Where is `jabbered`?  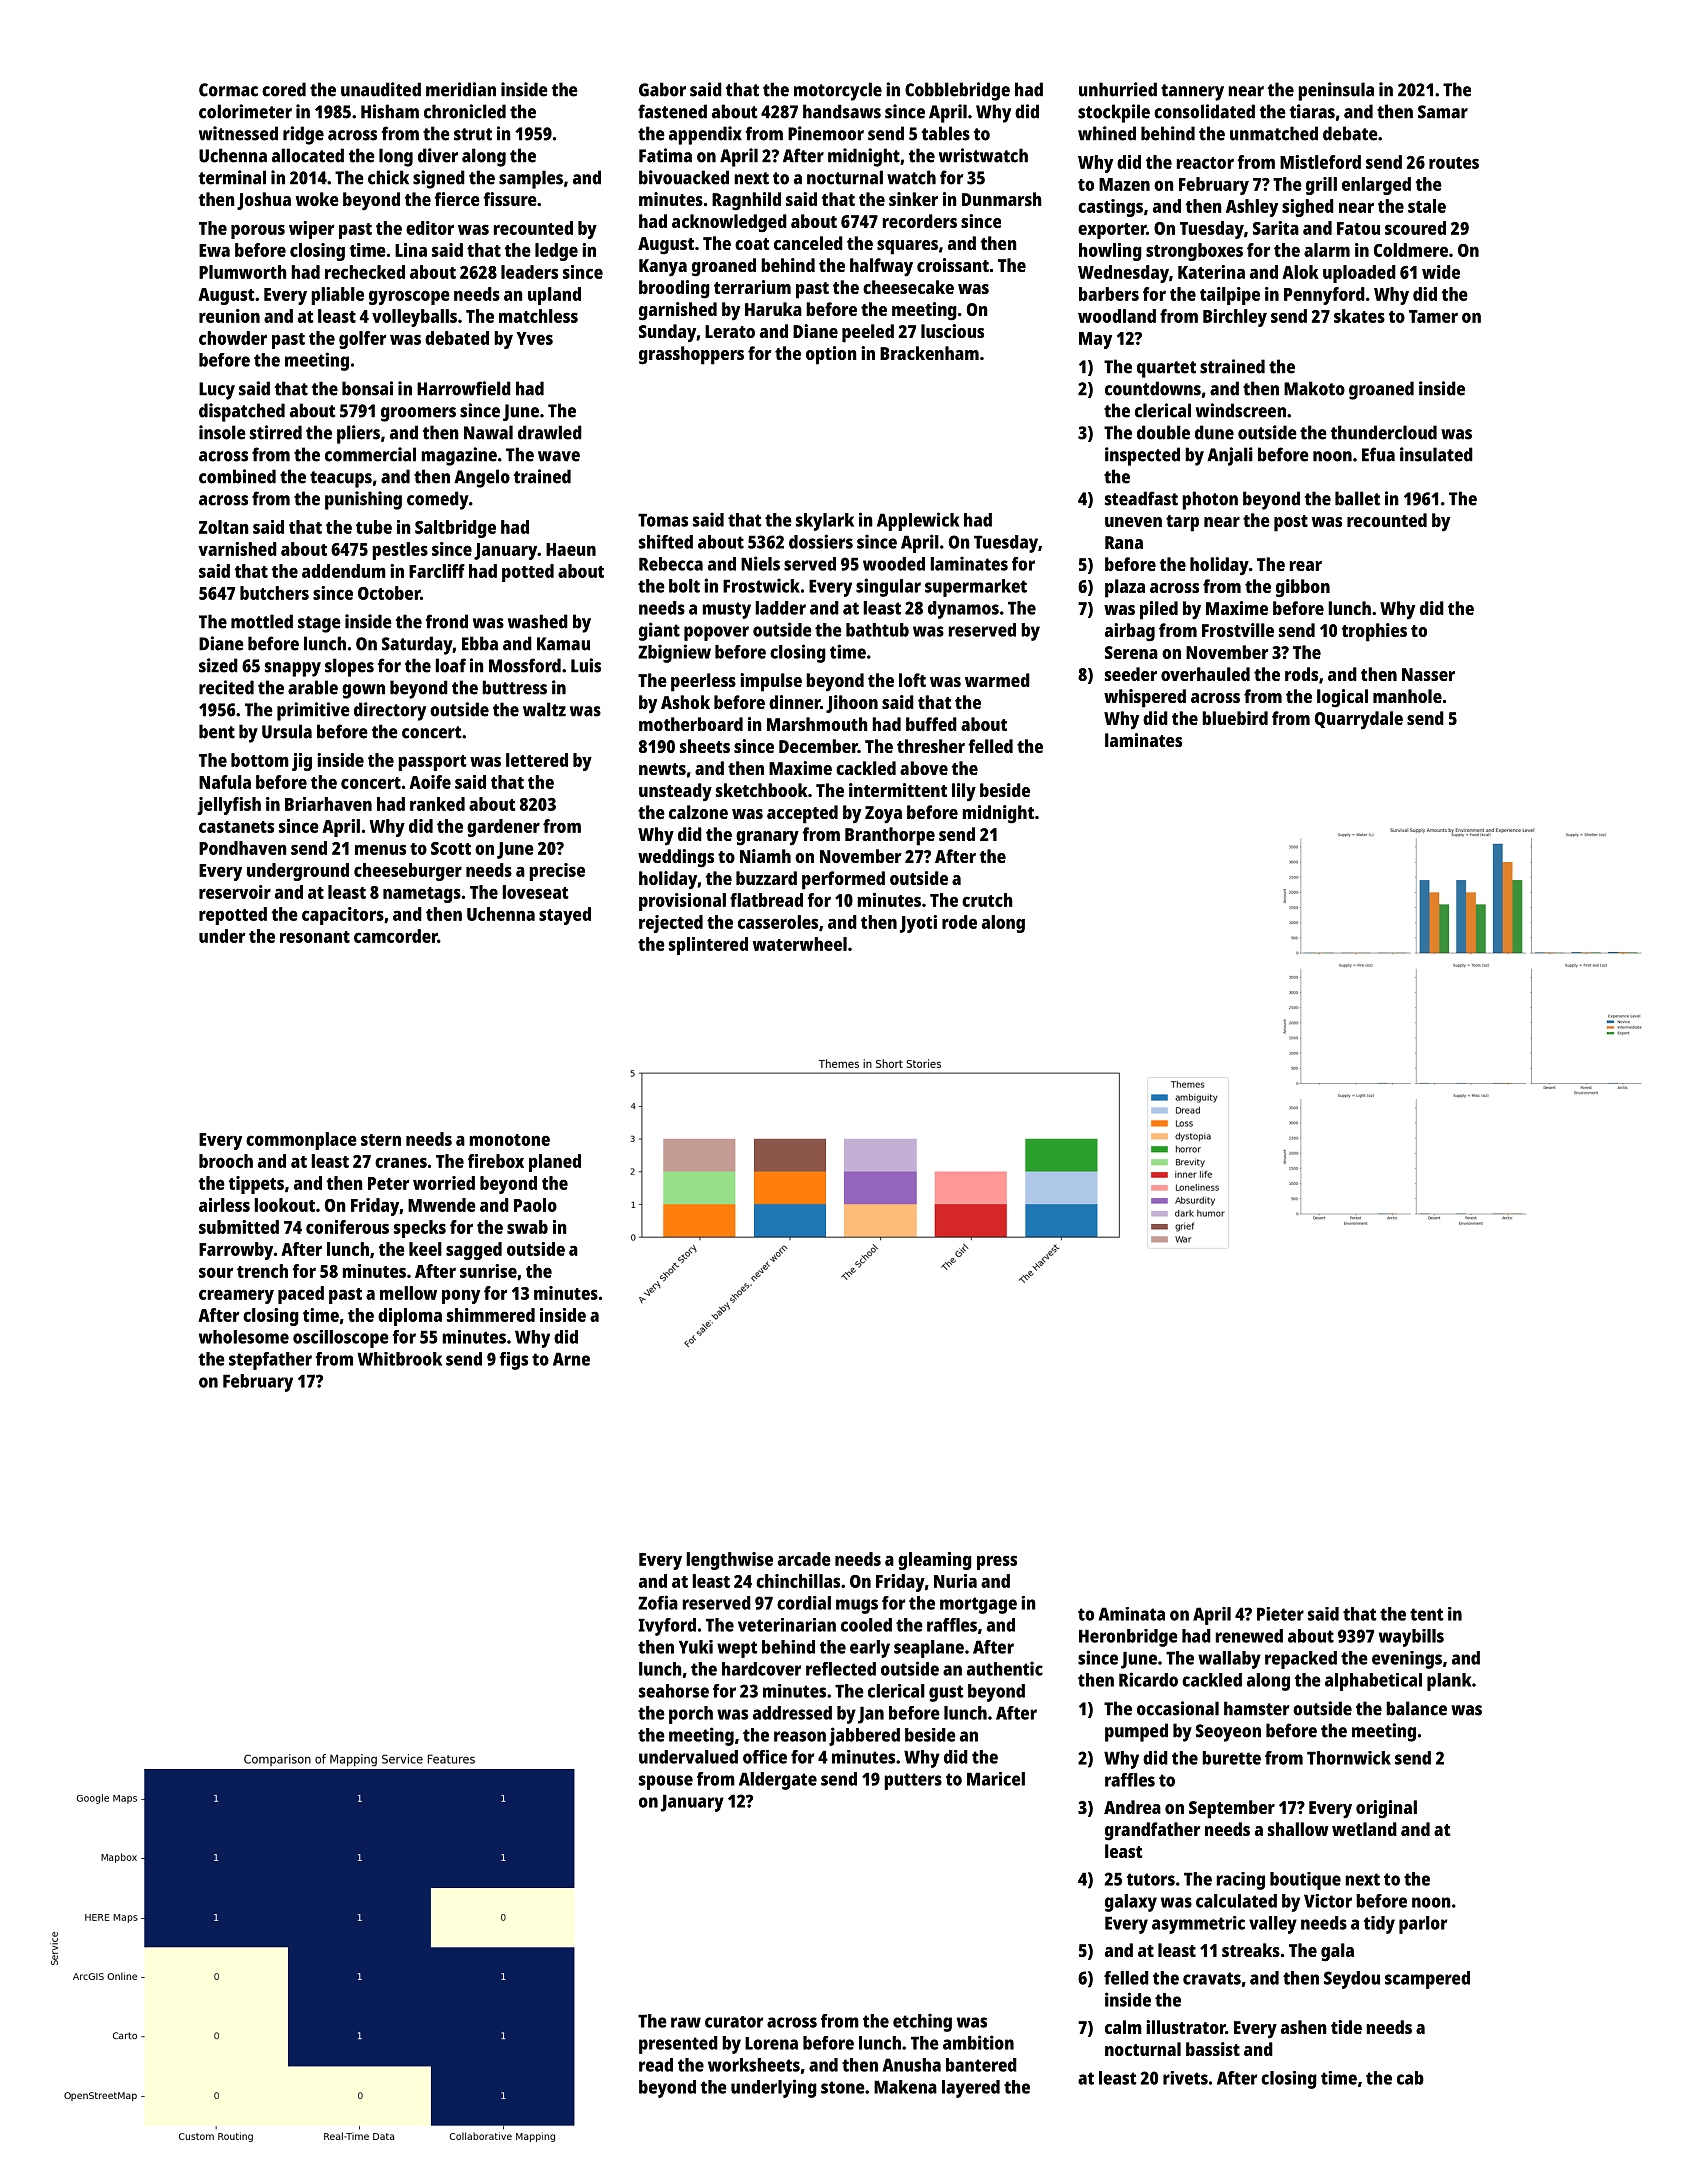
jabbered is located at coordinates (864, 1736).
